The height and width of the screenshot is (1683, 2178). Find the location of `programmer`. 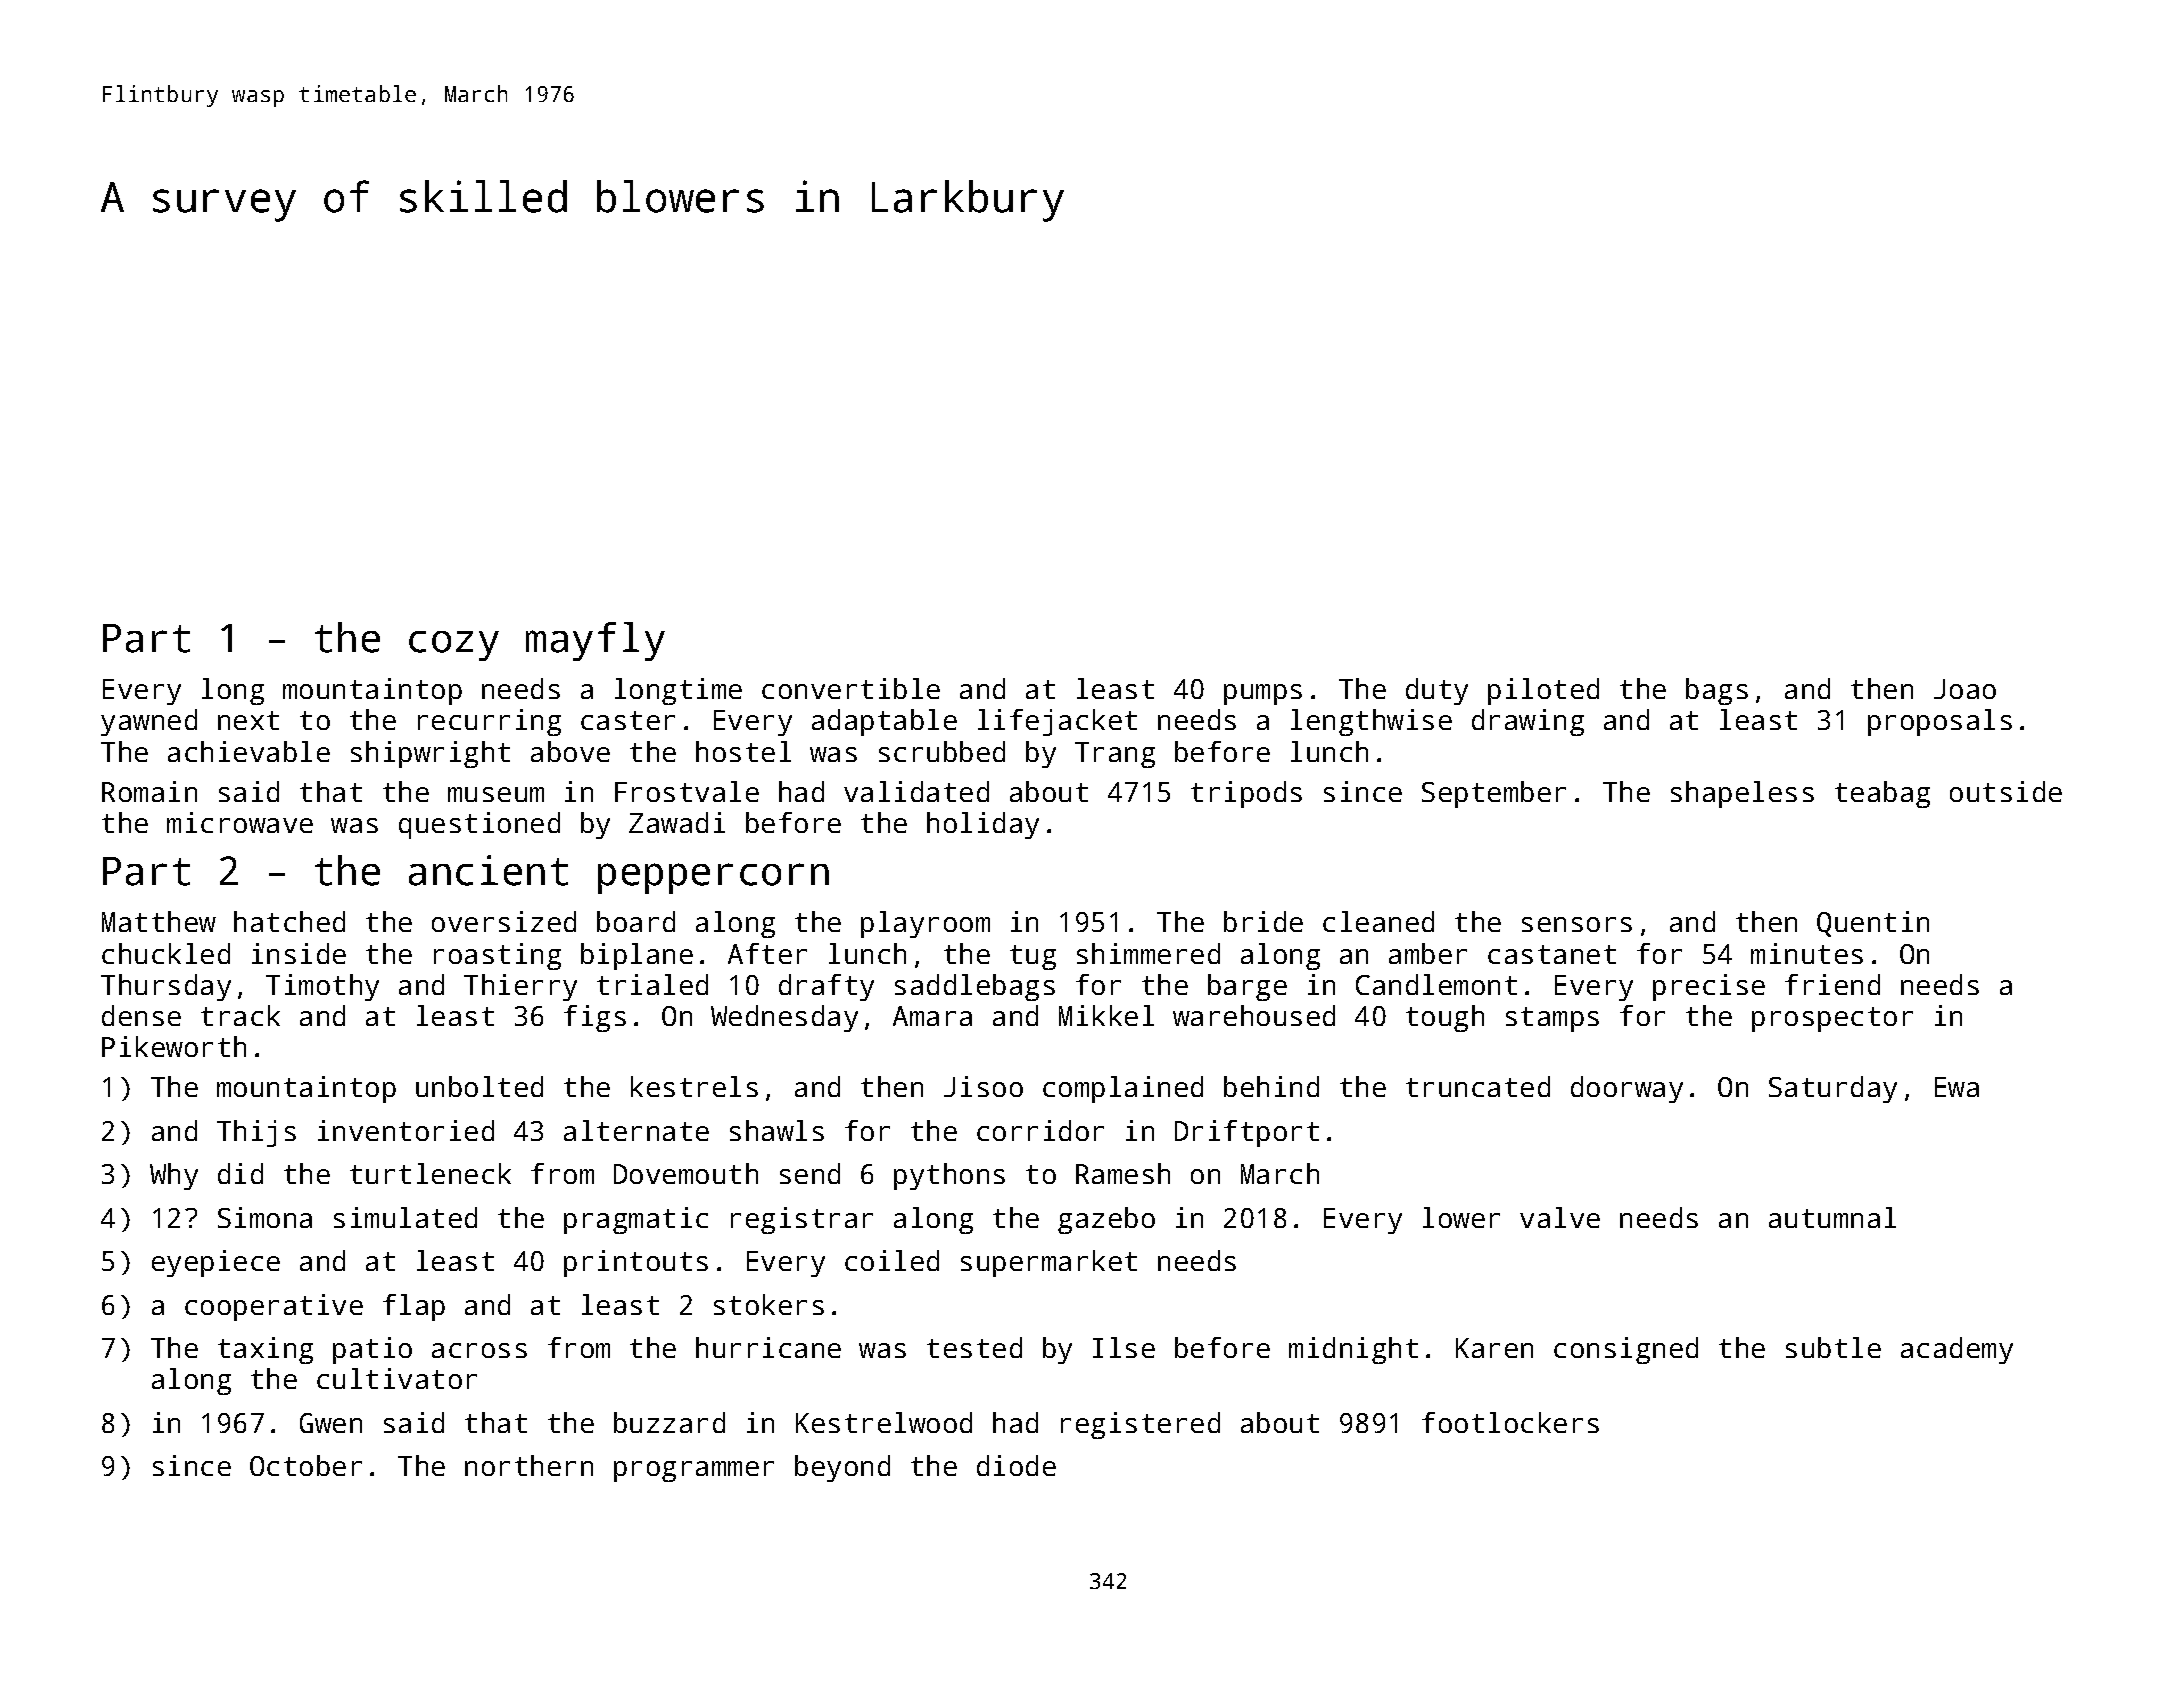

programmer is located at coordinates (694, 1471).
